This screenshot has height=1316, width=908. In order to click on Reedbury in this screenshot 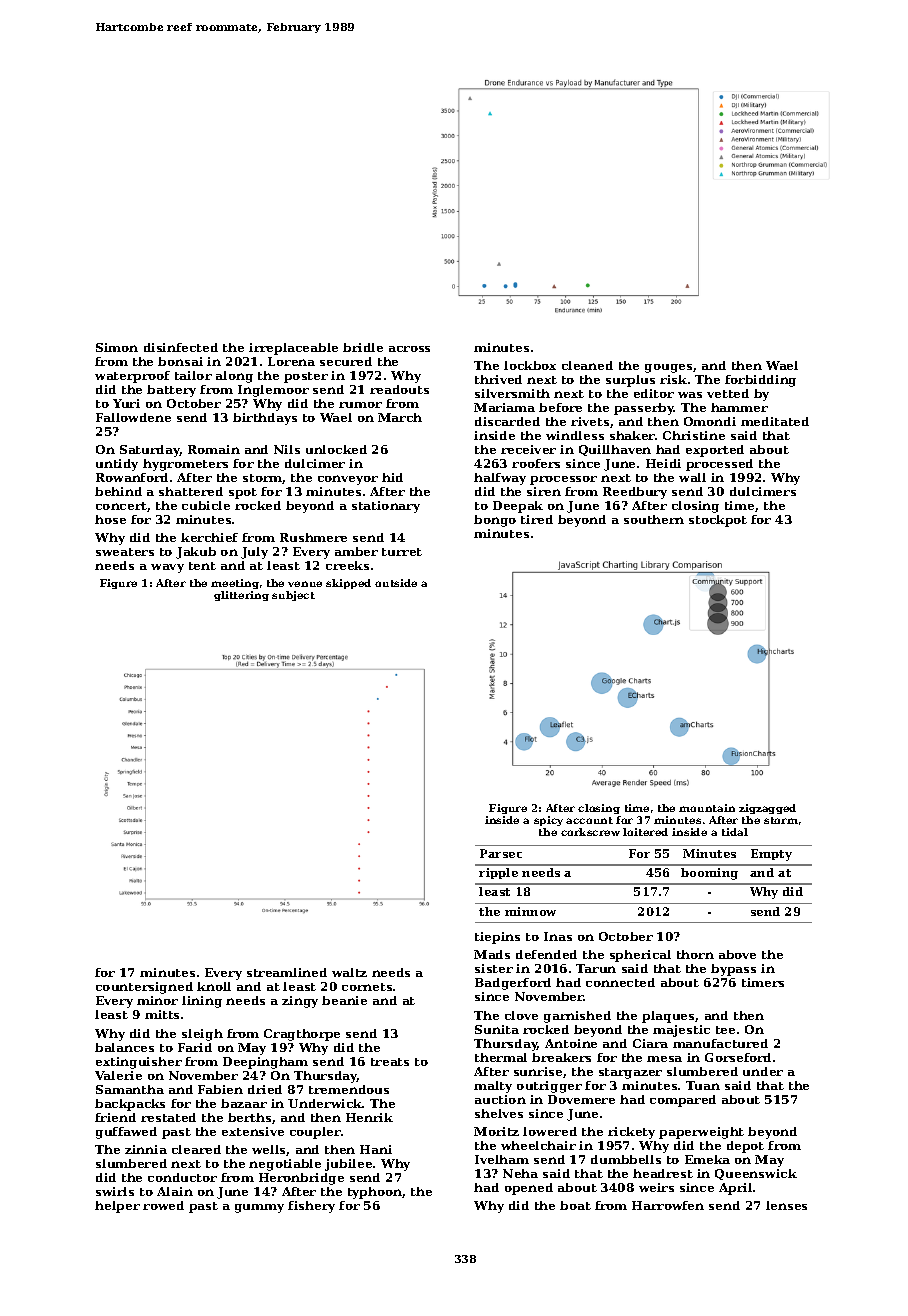, I will do `click(635, 493)`.
